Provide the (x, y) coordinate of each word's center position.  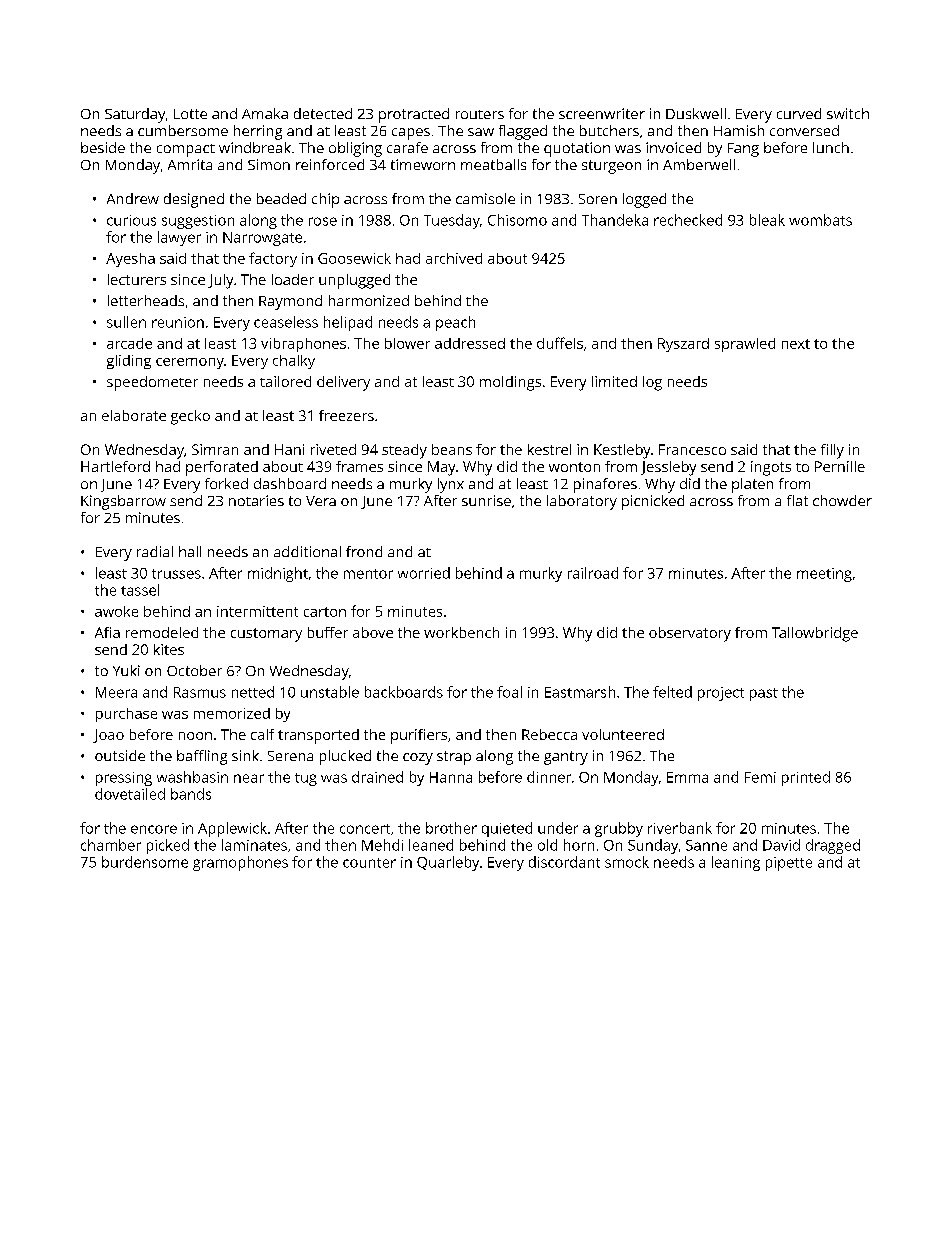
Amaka (265, 113)
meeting (824, 575)
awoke (116, 611)
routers (480, 114)
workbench (461, 632)
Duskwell (696, 113)
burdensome (145, 862)
